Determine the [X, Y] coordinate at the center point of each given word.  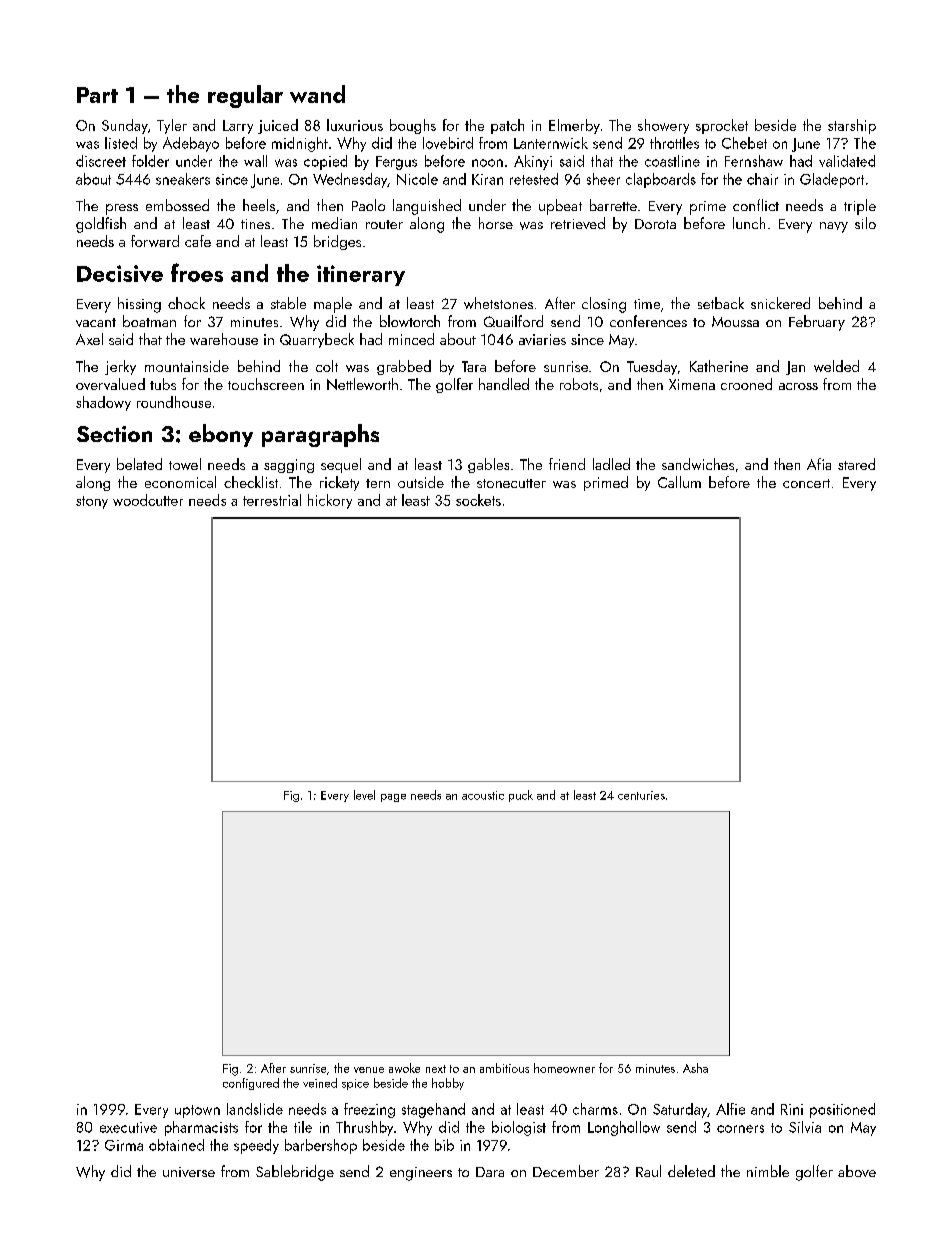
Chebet [744, 143]
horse [496, 223]
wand [317, 94]
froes [197, 272]
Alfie [730, 1109]
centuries [641, 795]
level [364, 795]
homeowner [564, 1068]
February [817, 323]
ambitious [504, 1068]
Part [97, 95]
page [393, 798]
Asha [695, 1068]
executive [128, 1127]
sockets [478, 500]
